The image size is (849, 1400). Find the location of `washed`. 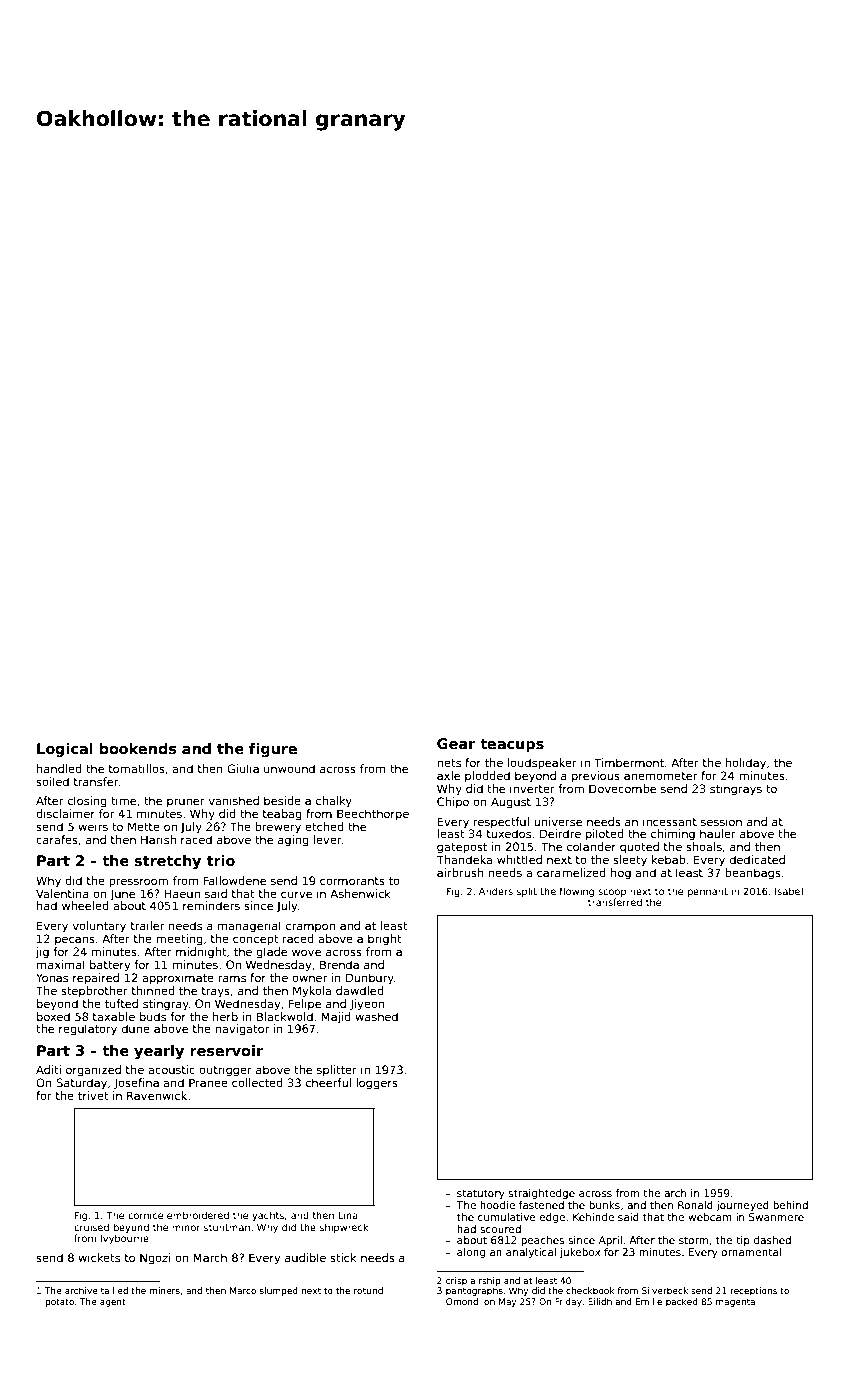

washed is located at coordinates (376, 1016).
